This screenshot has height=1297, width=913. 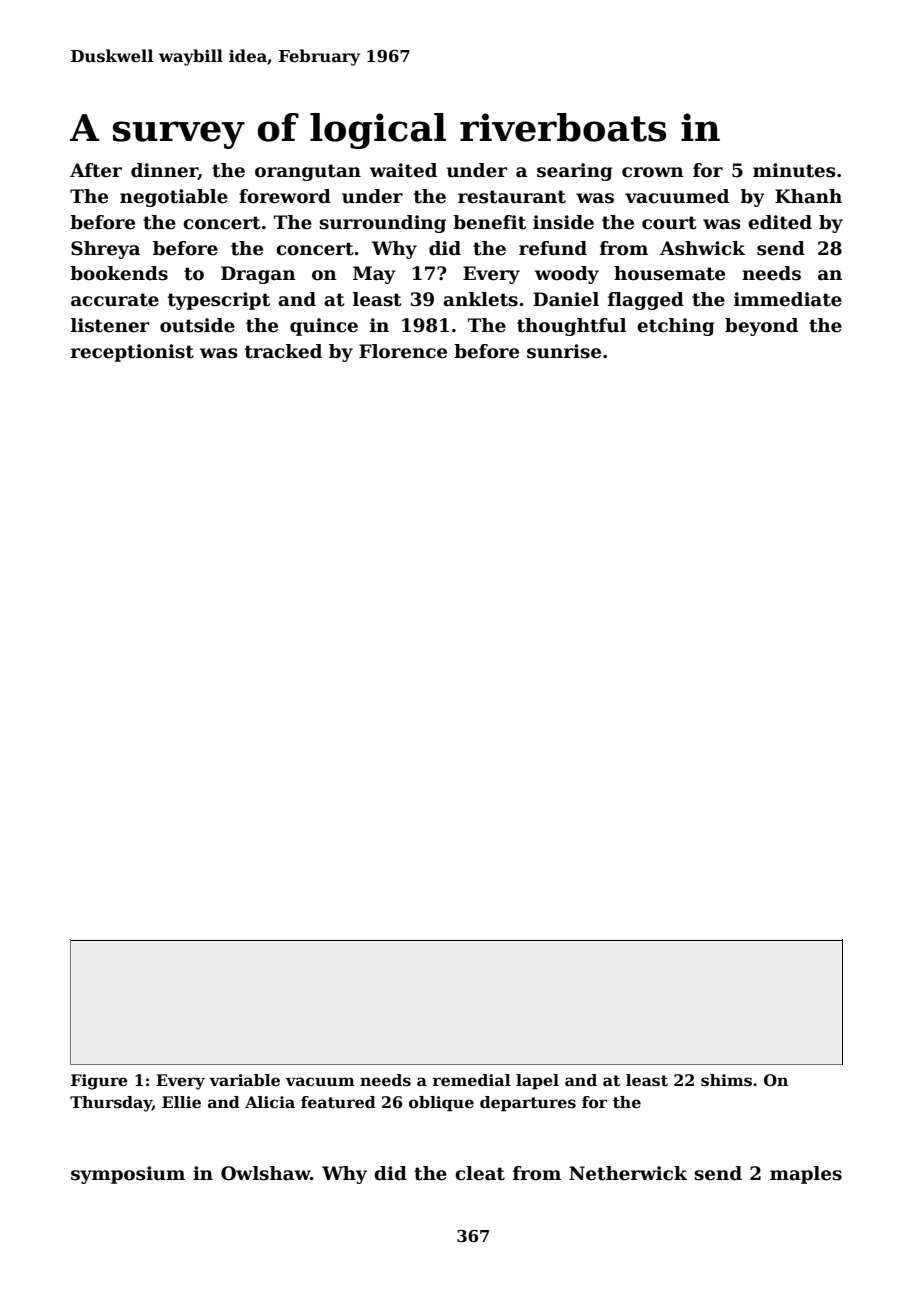 I want to click on variable, so click(x=244, y=1080).
